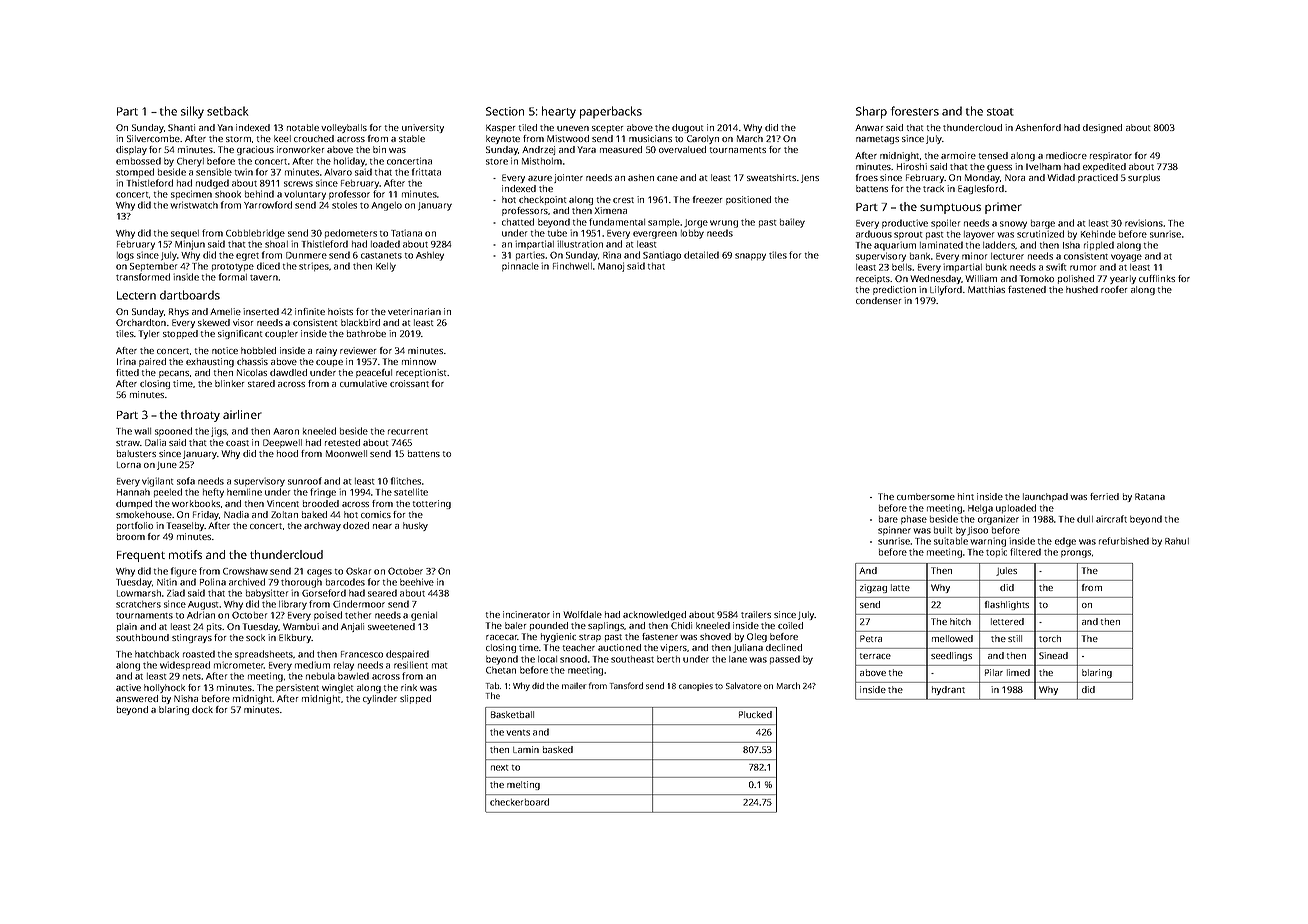 Image resolution: width=1308 pixels, height=924 pixels. Describe the element at coordinates (519, 802) in the screenshot. I see `checkerboard` at that location.
